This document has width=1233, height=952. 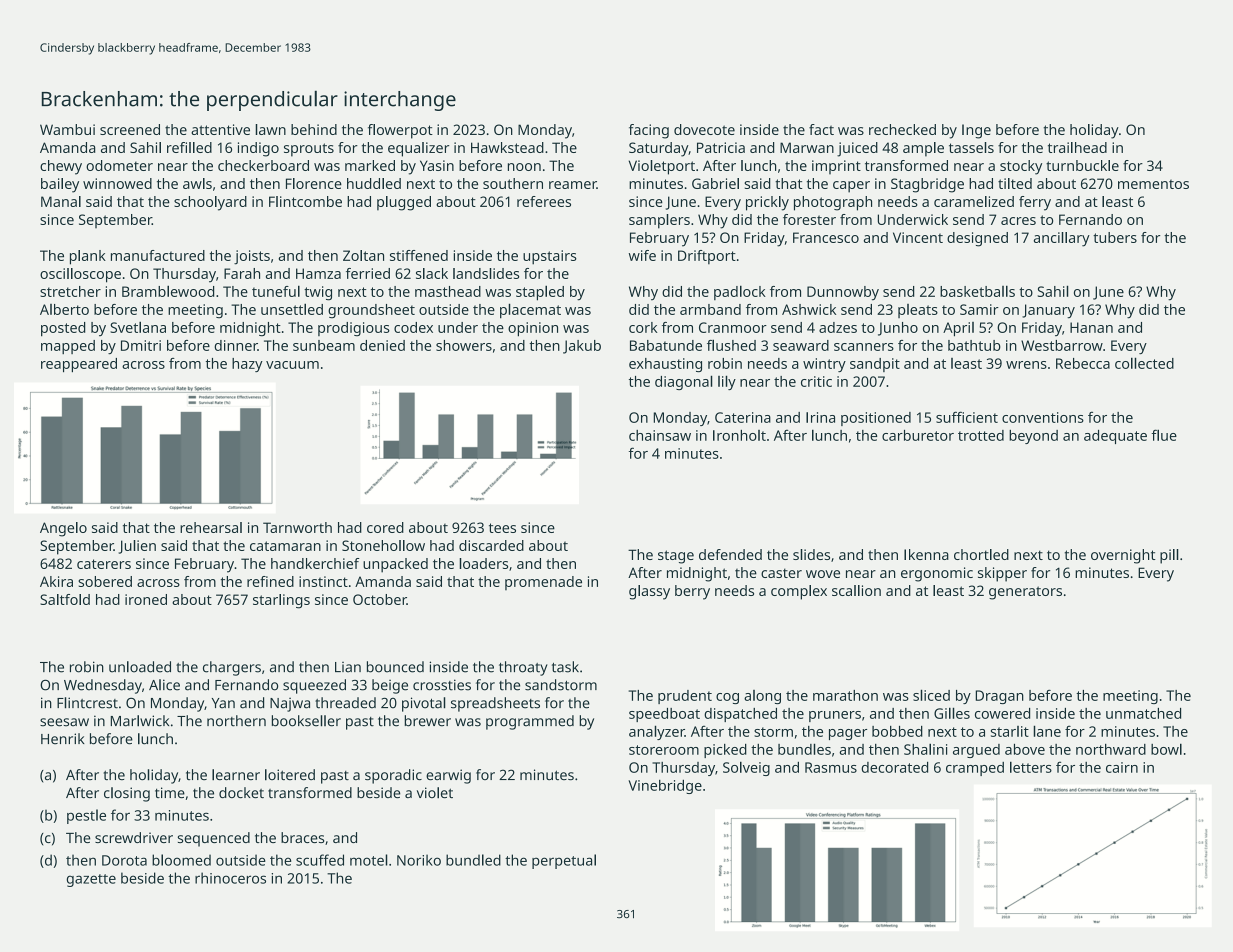 What do you see at coordinates (87, 703) in the document?
I see `Flintcrest` at bounding box center [87, 703].
